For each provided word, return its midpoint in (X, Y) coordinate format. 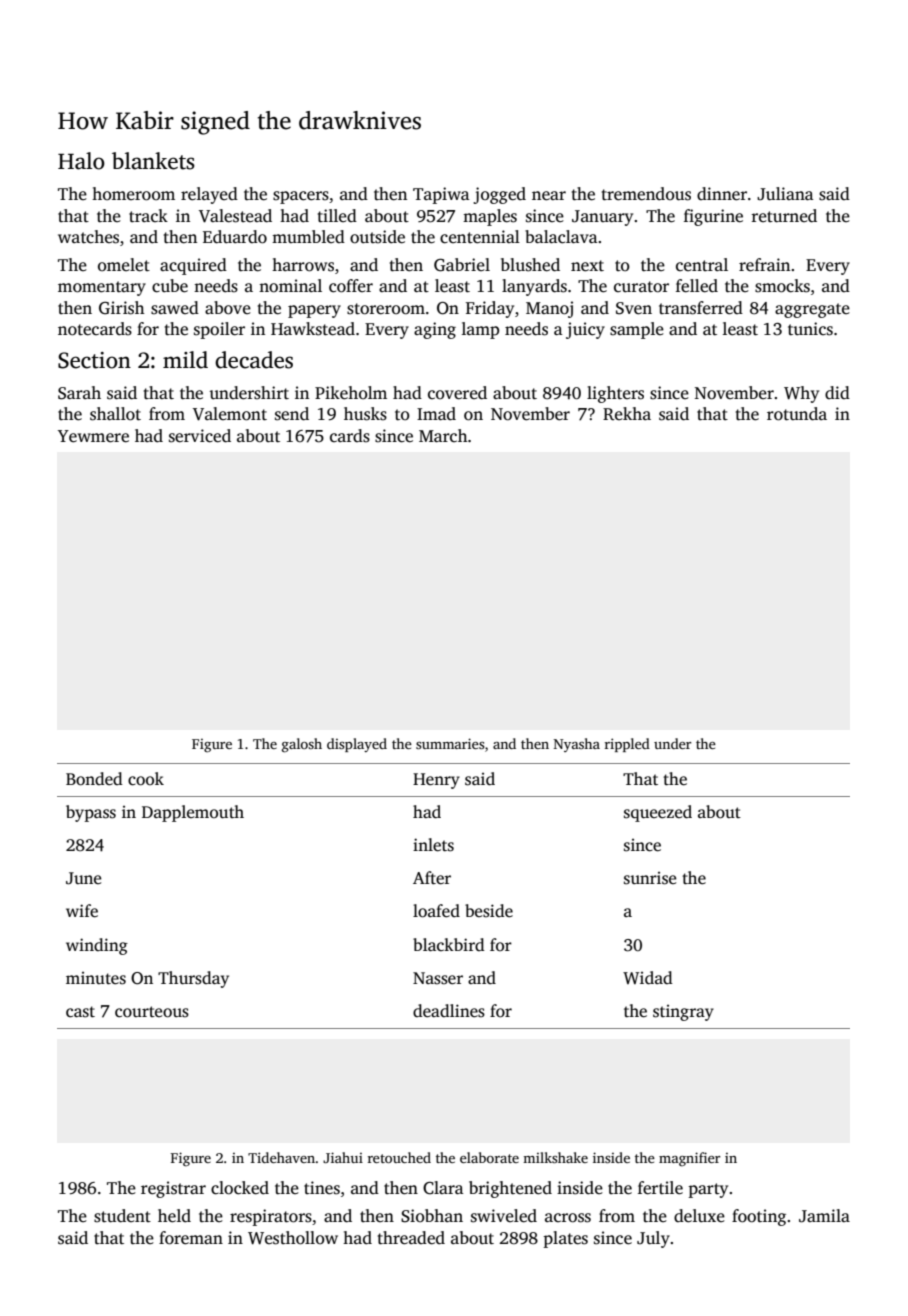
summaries (450, 743)
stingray (683, 1013)
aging (435, 330)
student (122, 1216)
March (443, 435)
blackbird (449, 944)
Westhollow (293, 1238)
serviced (200, 436)
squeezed (658, 813)
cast (80, 1012)
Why (801, 394)
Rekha (627, 413)
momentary (102, 288)
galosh (302, 745)
